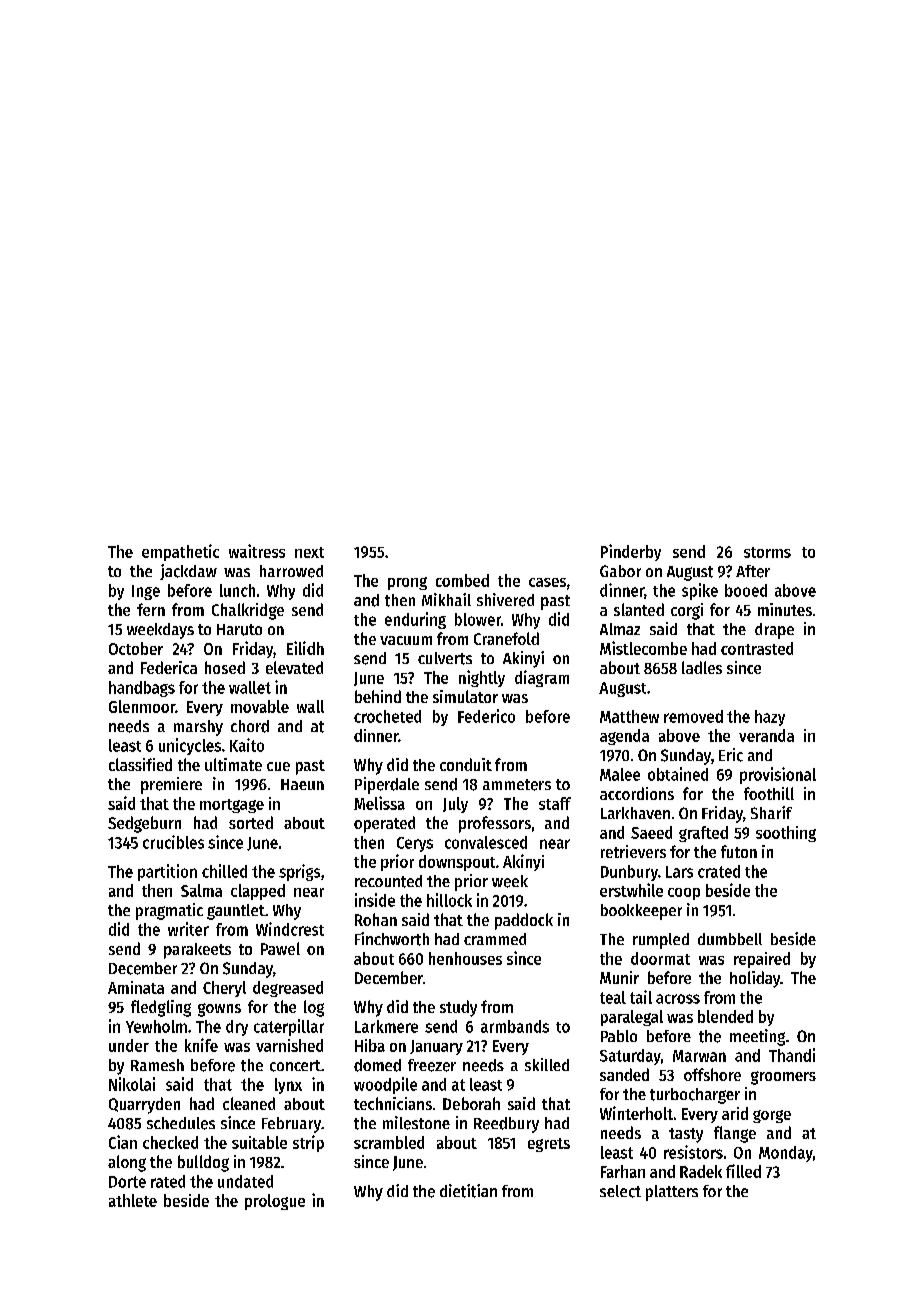 The height and width of the image is (1308, 924). I want to click on lynx, so click(288, 1086).
